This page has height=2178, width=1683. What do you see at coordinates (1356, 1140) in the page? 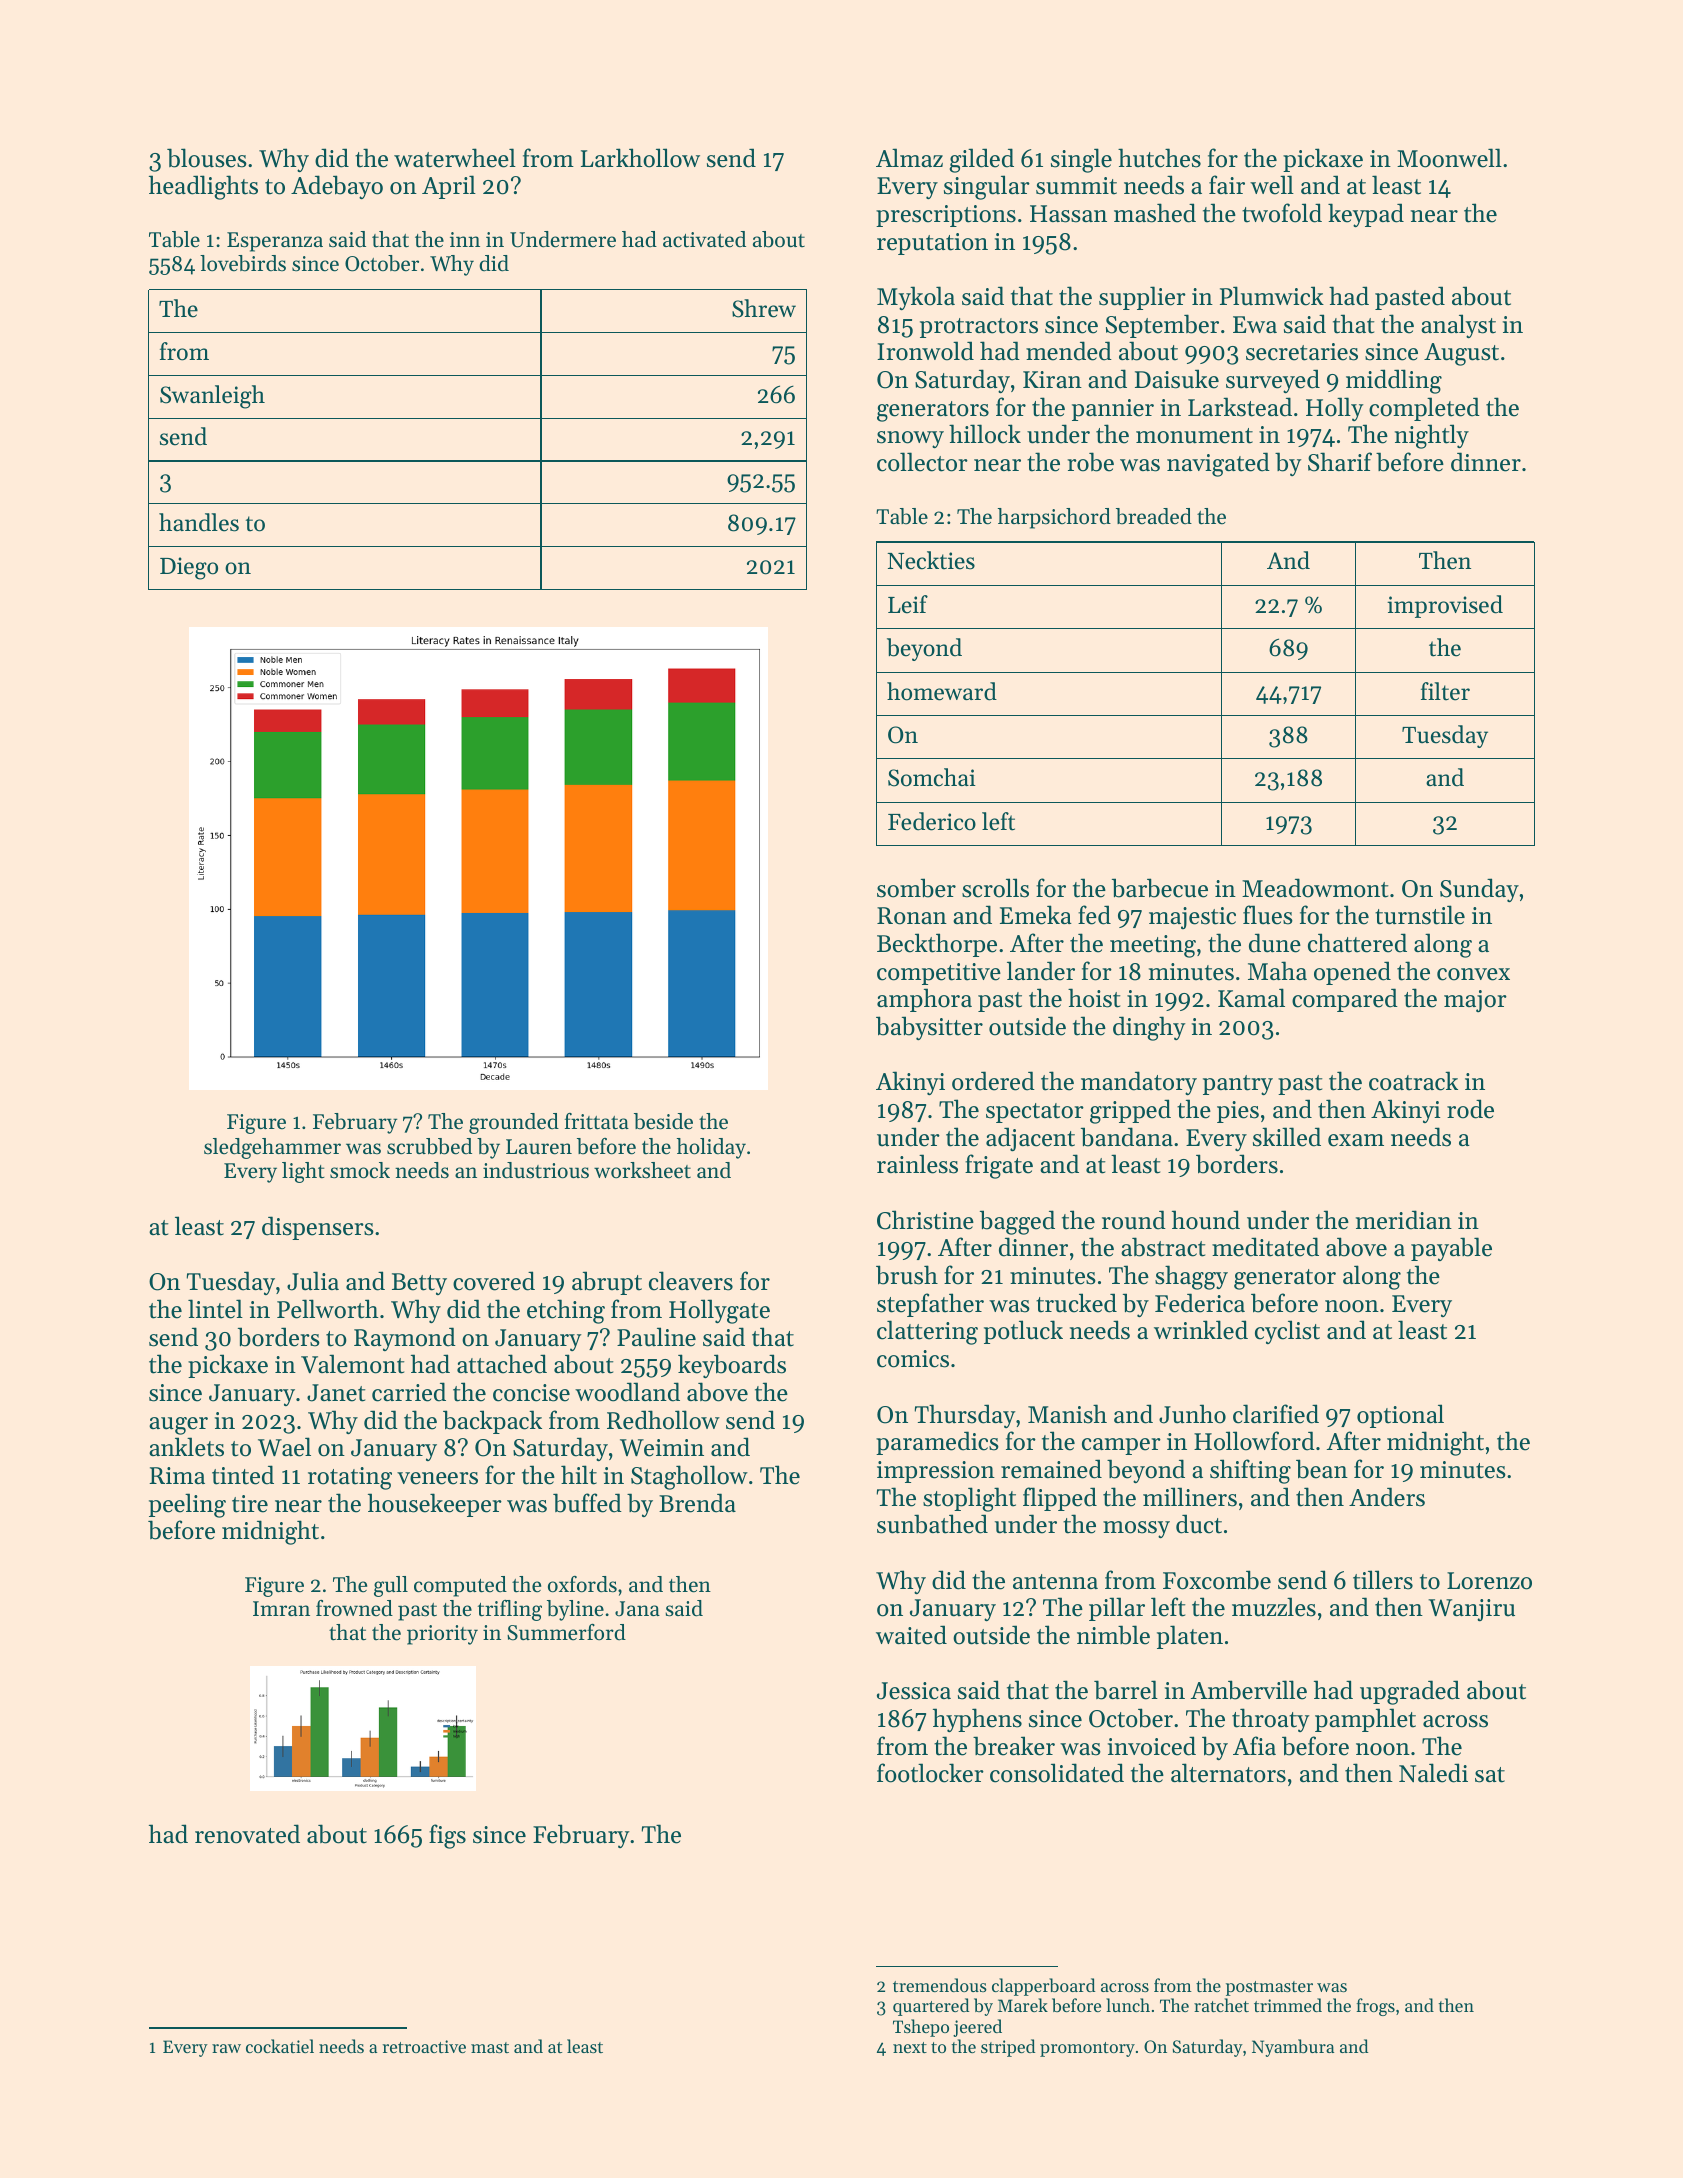
I see `exam` at bounding box center [1356, 1140].
